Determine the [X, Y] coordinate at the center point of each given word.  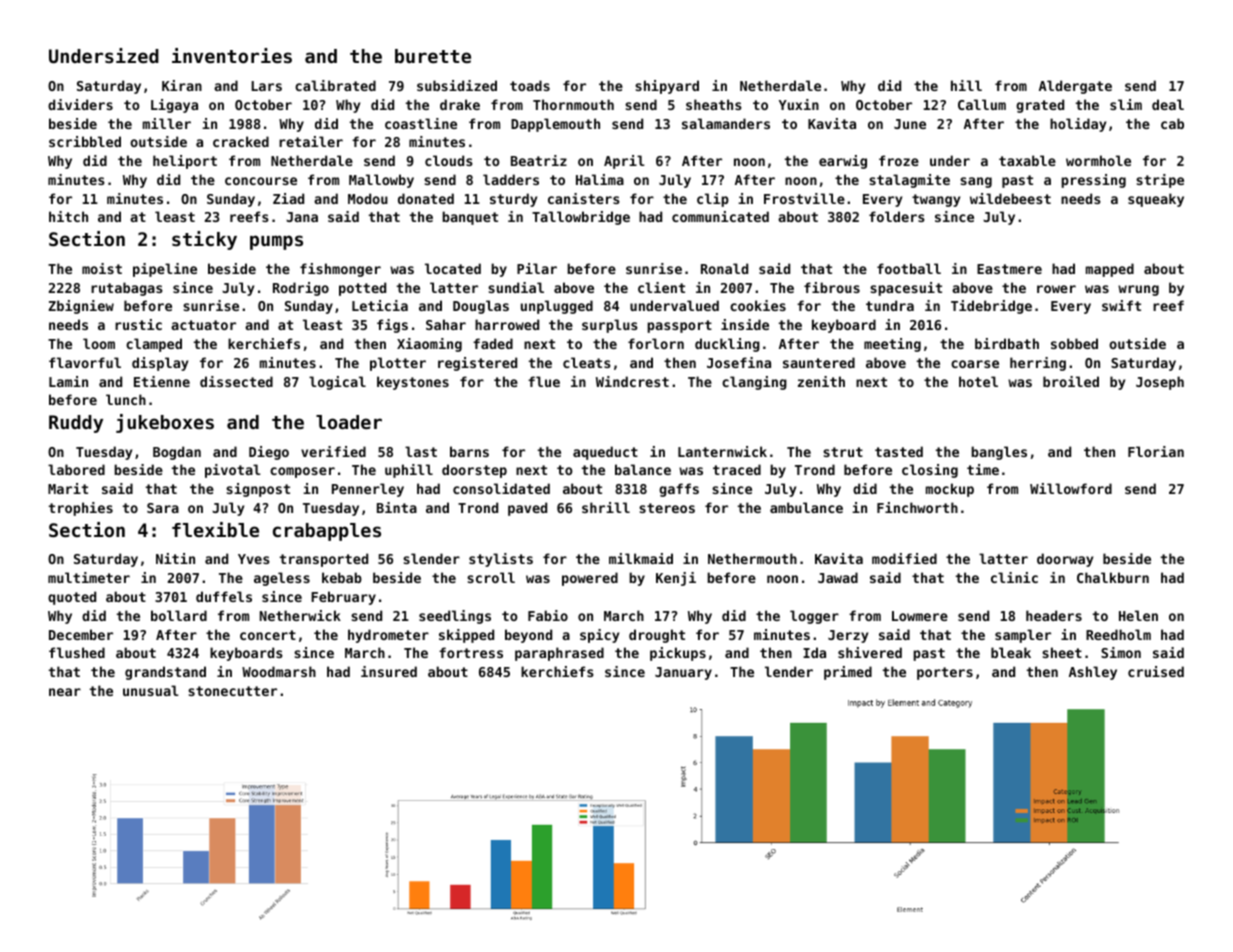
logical [337, 383]
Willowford [1071, 488]
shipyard [667, 87]
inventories [232, 55]
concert [268, 635]
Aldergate [1075, 87]
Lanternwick [722, 451]
